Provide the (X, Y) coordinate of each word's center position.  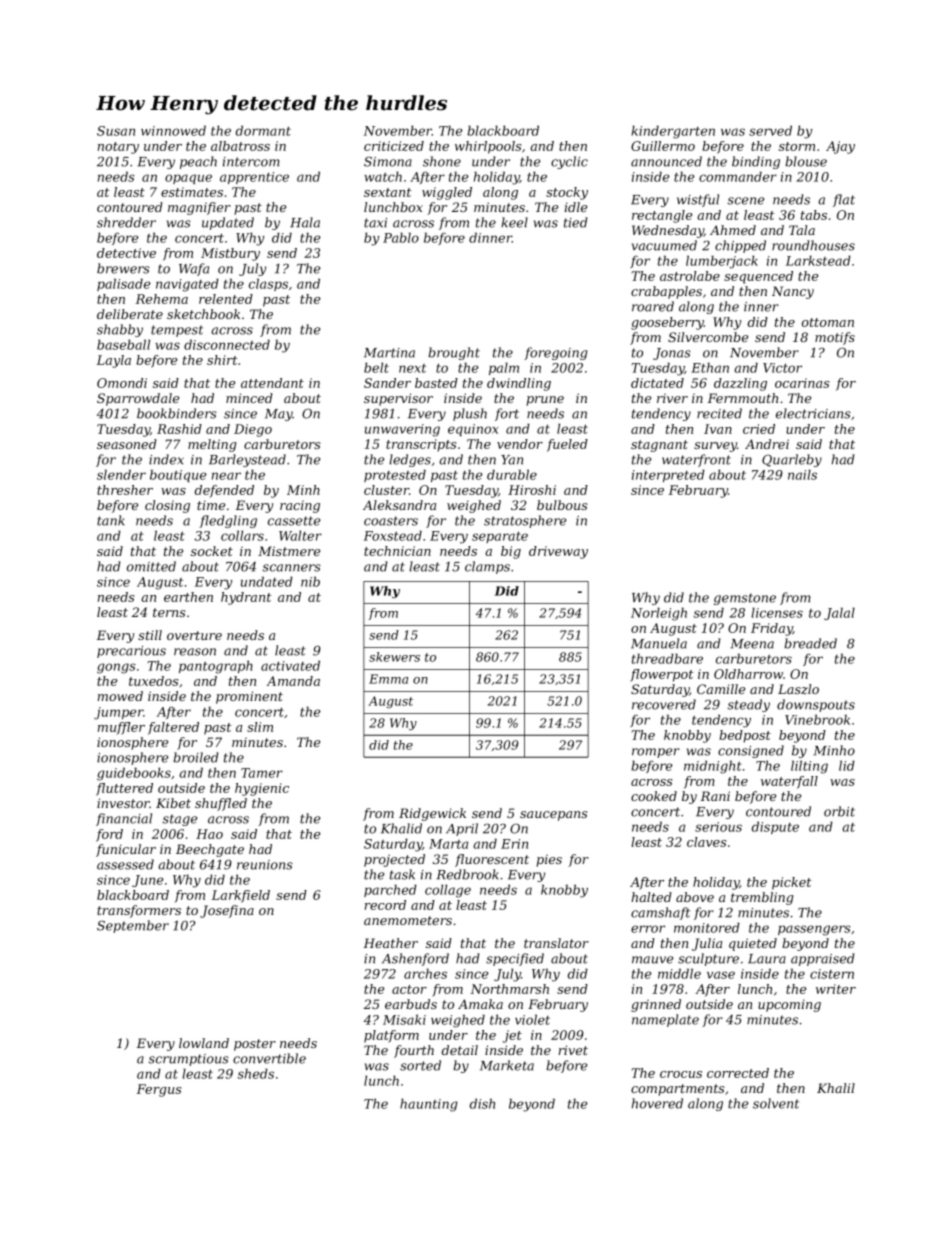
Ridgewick (432, 814)
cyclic (569, 162)
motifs (835, 338)
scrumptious (188, 1060)
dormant (263, 130)
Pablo (401, 237)
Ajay (840, 147)
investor (123, 803)
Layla (113, 361)
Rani (715, 796)
